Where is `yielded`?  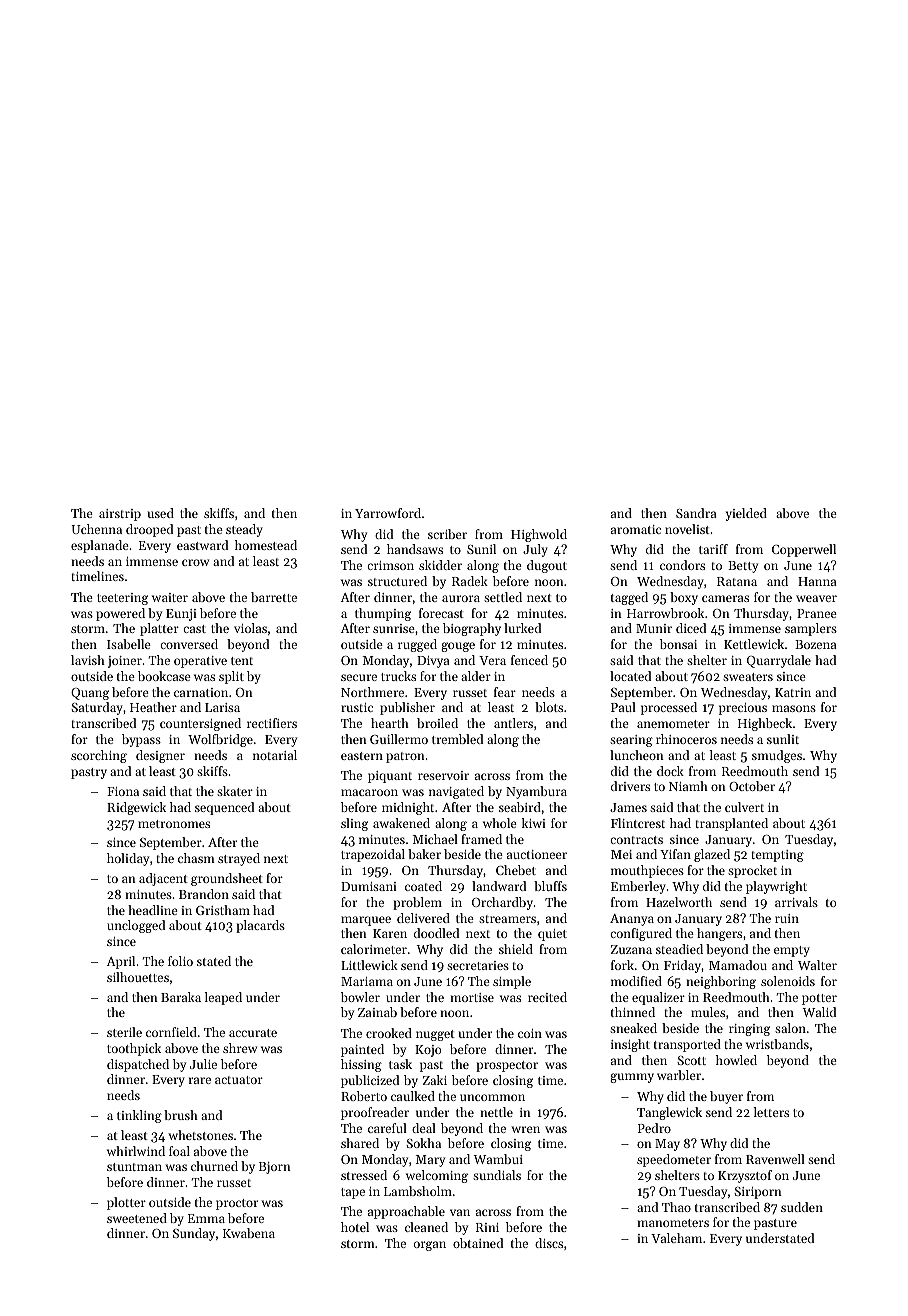
yielded is located at coordinates (746, 514).
